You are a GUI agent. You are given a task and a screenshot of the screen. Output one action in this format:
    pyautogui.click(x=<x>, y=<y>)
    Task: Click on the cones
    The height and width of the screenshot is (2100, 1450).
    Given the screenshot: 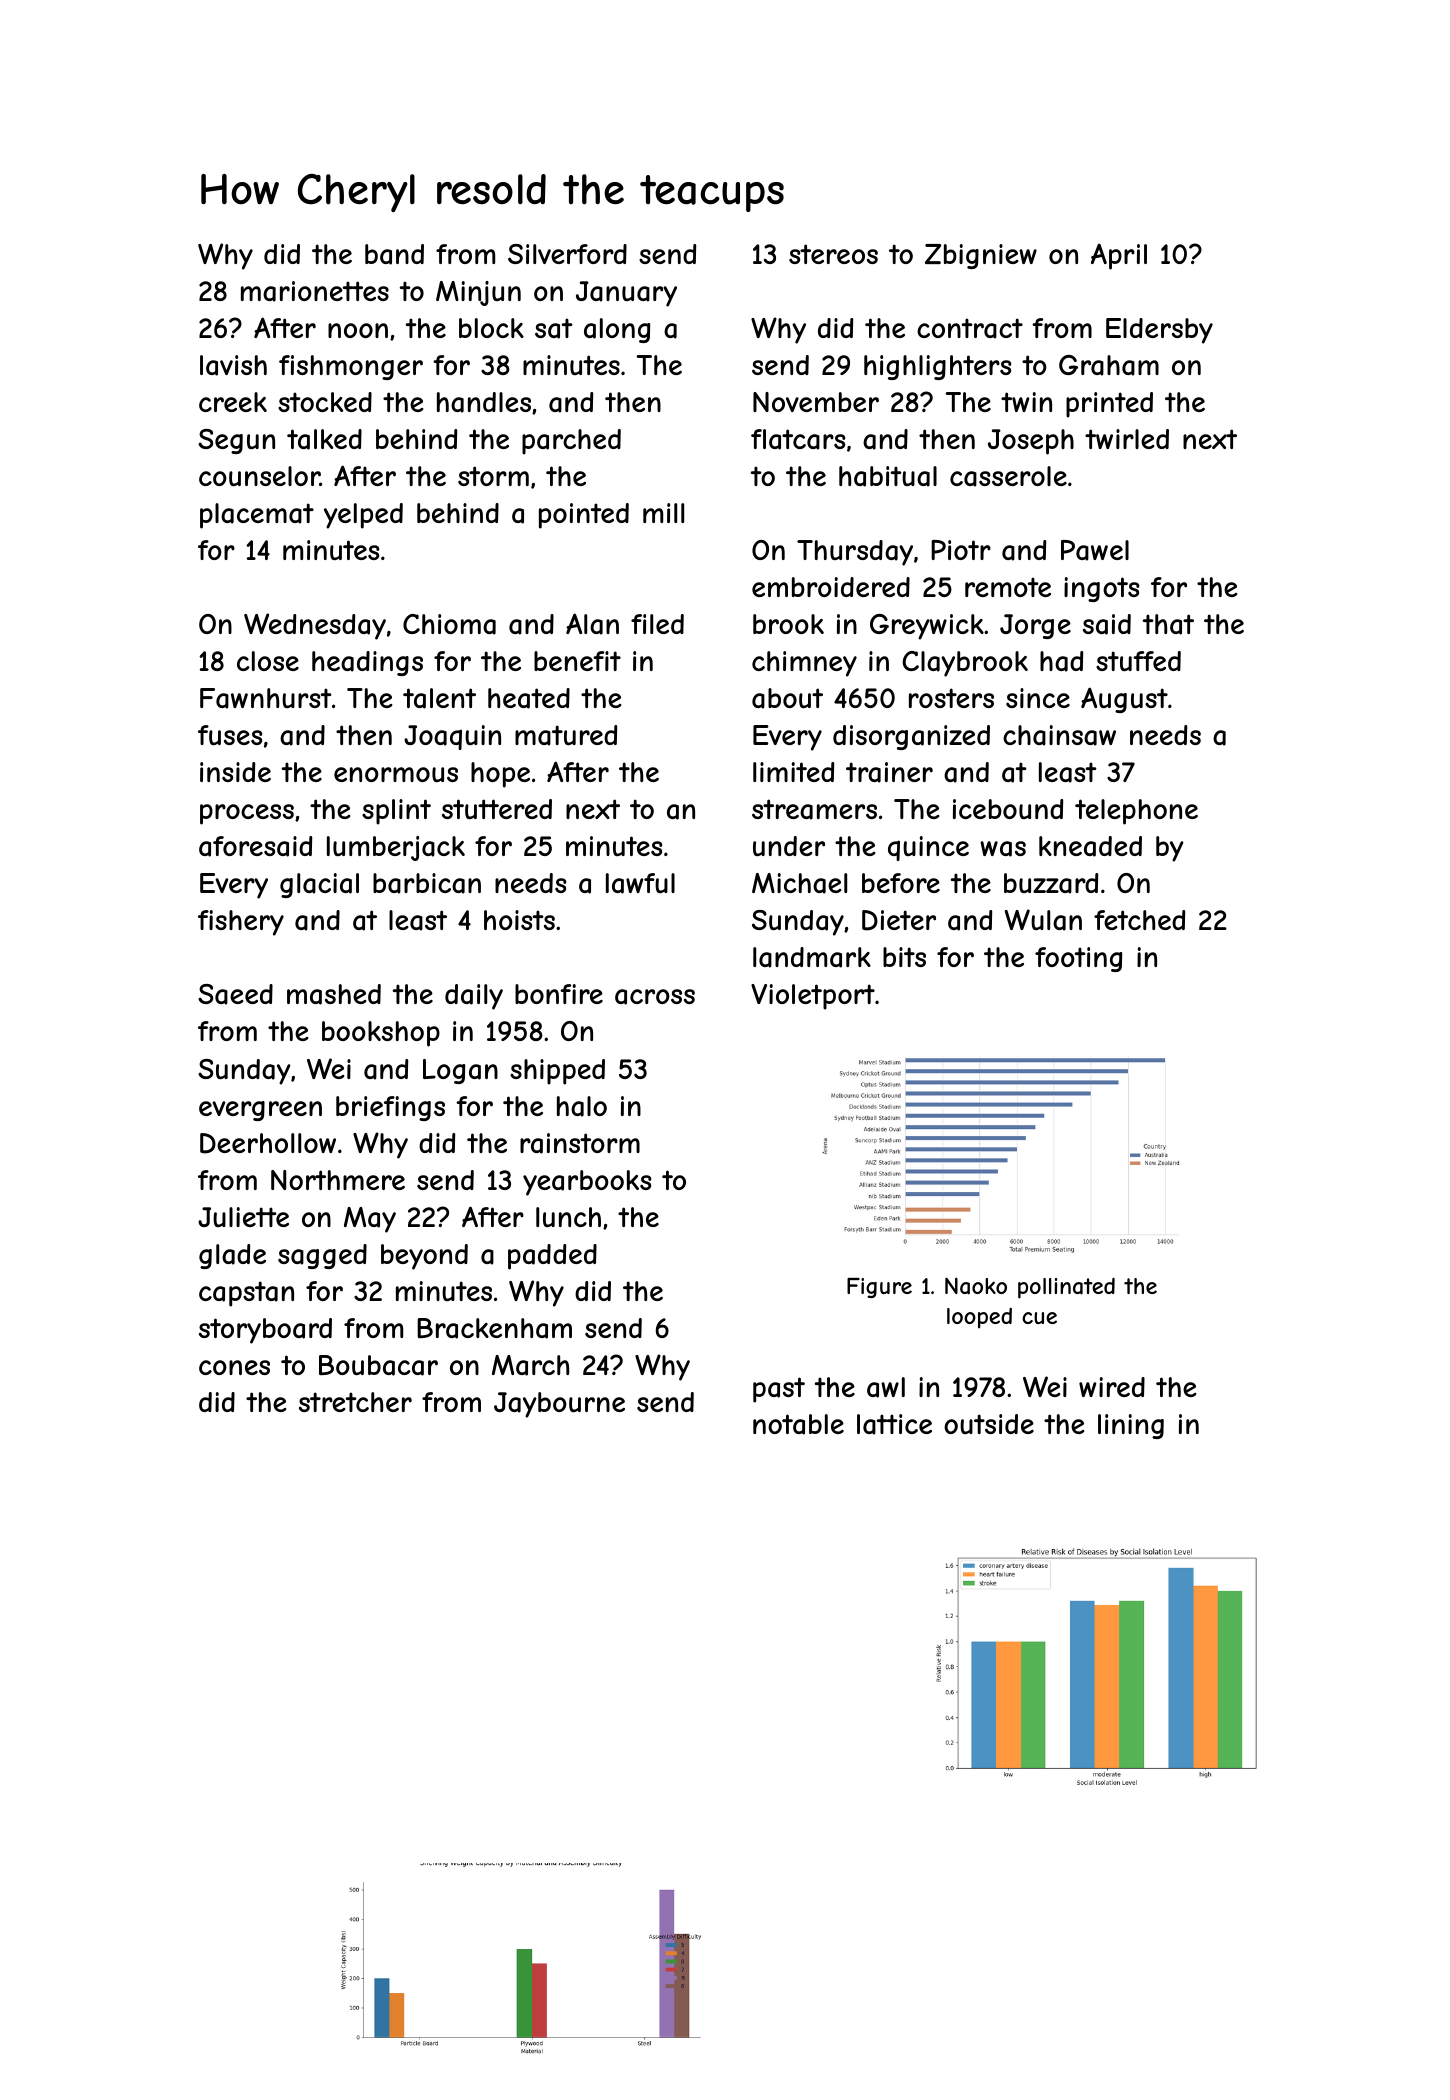 What is the action you would take?
    pyautogui.click(x=234, y=1367)
